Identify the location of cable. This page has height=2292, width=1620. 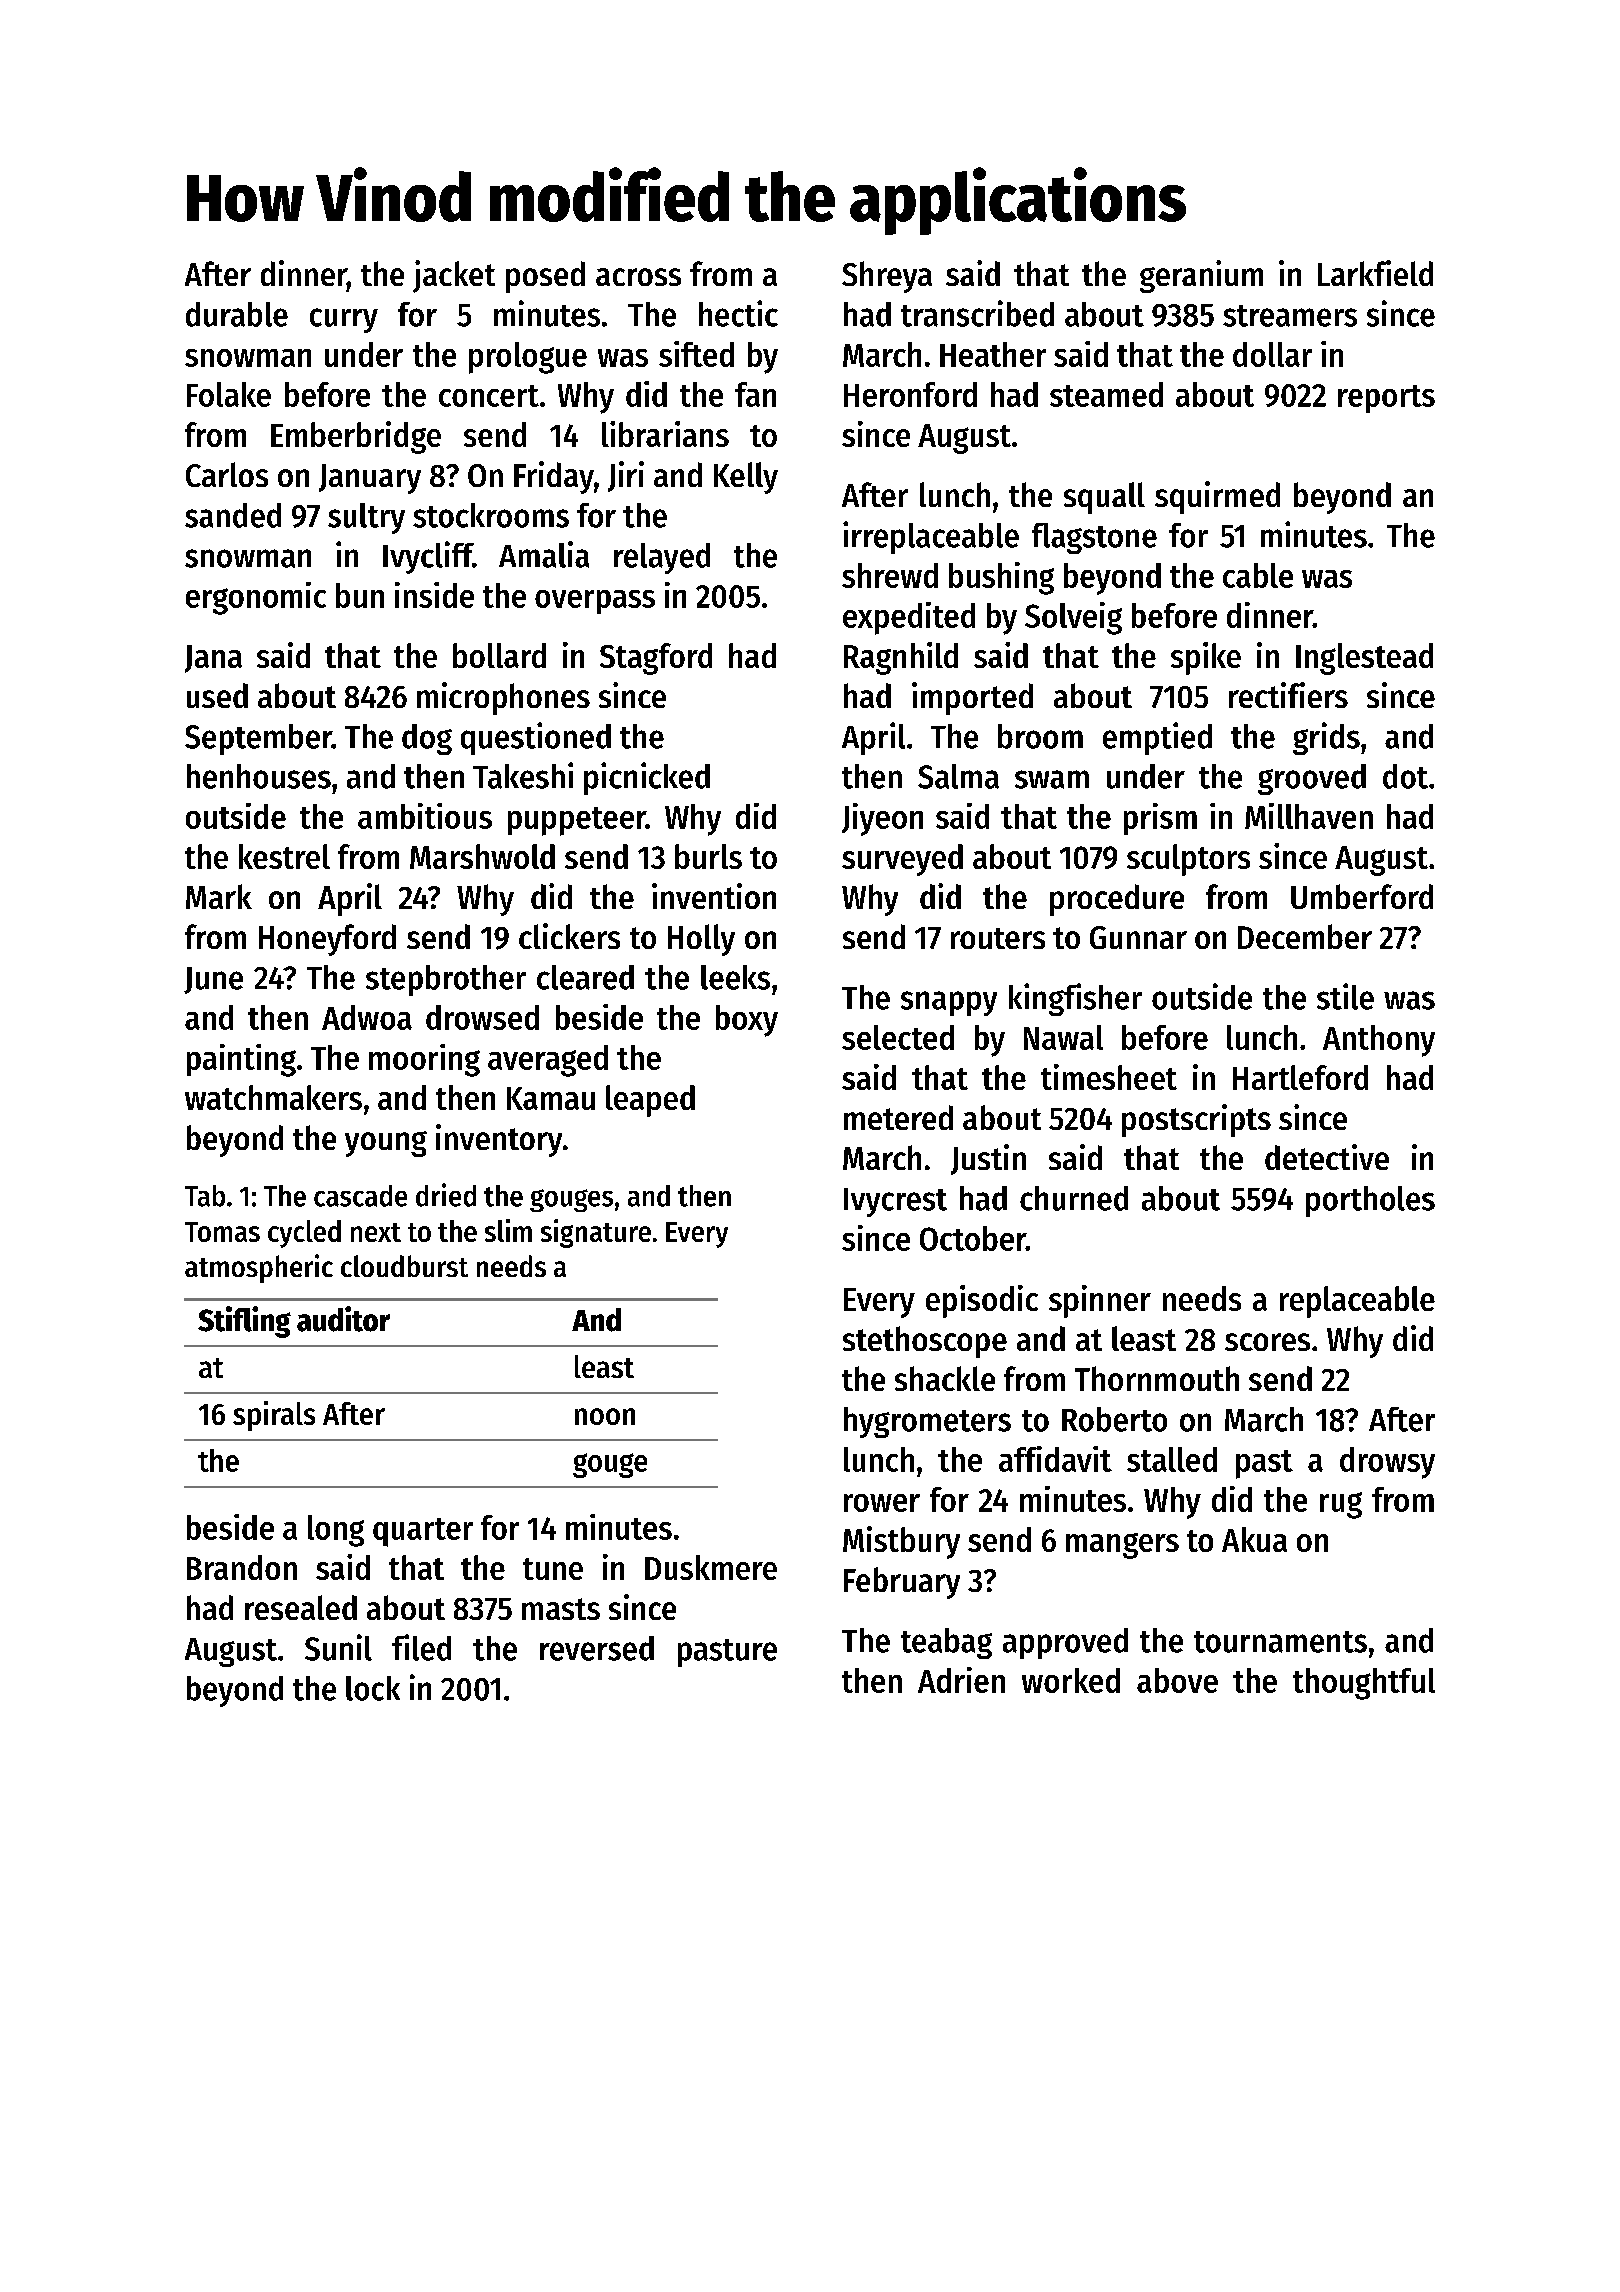
(1258, 575).
